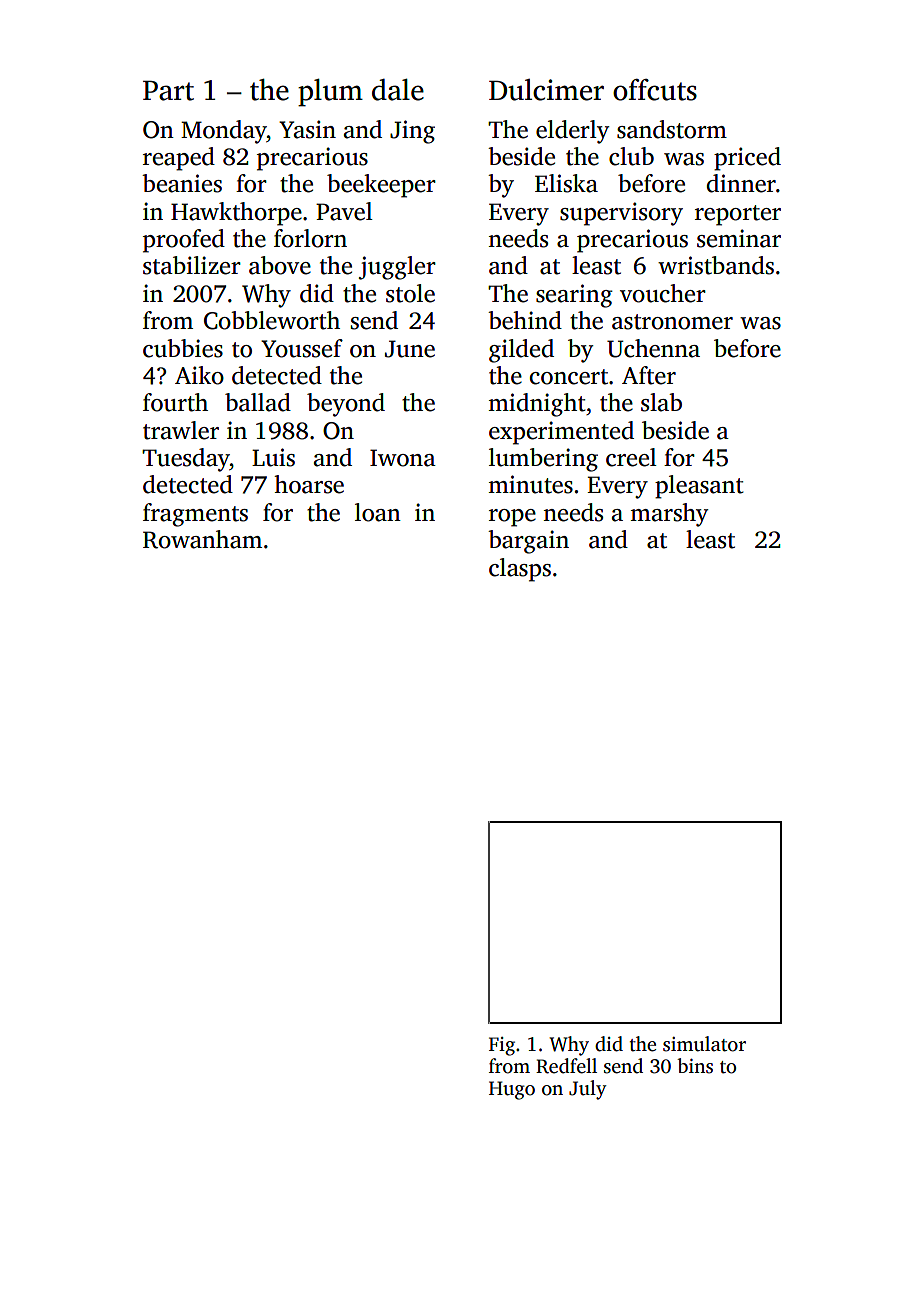  I want to click on Redfell, so click(566, 1066).
